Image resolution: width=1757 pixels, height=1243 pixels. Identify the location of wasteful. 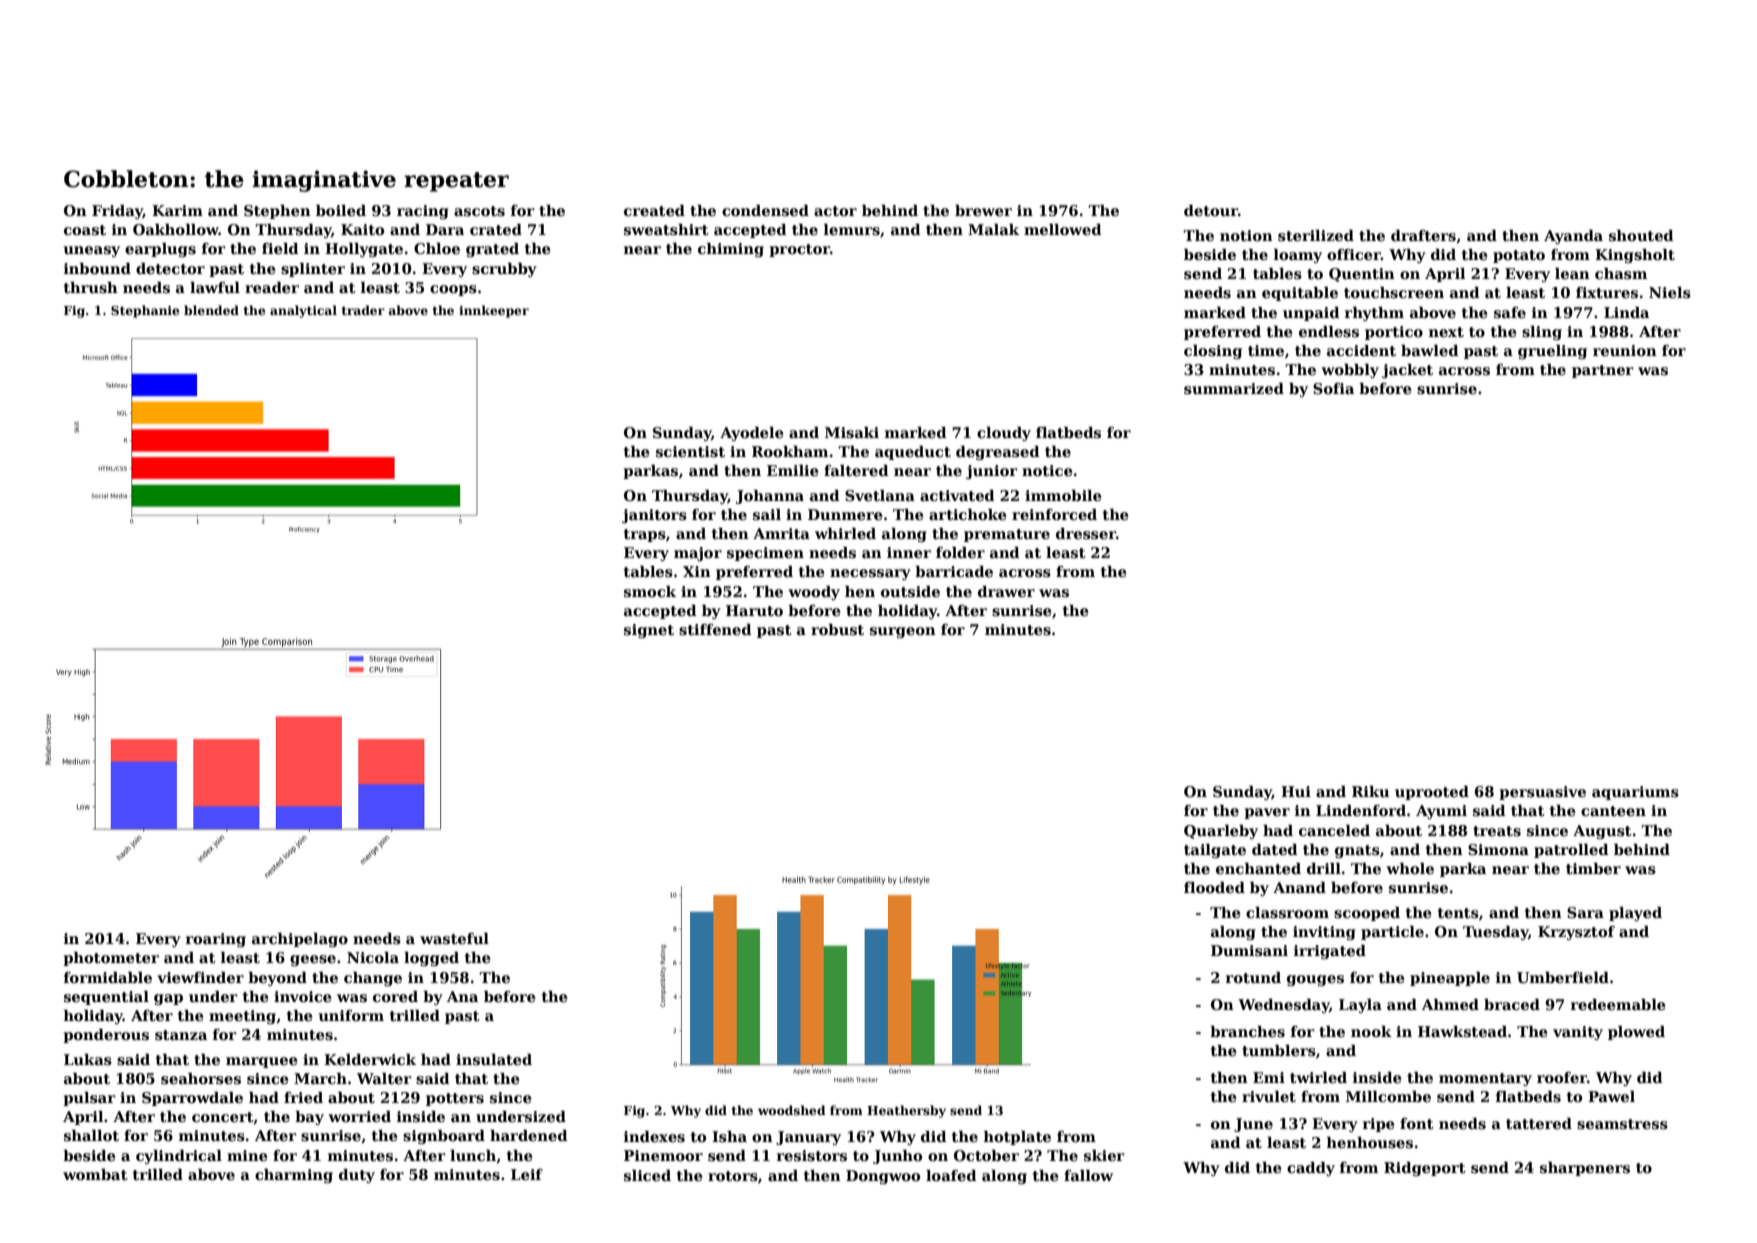
(454, 938).
